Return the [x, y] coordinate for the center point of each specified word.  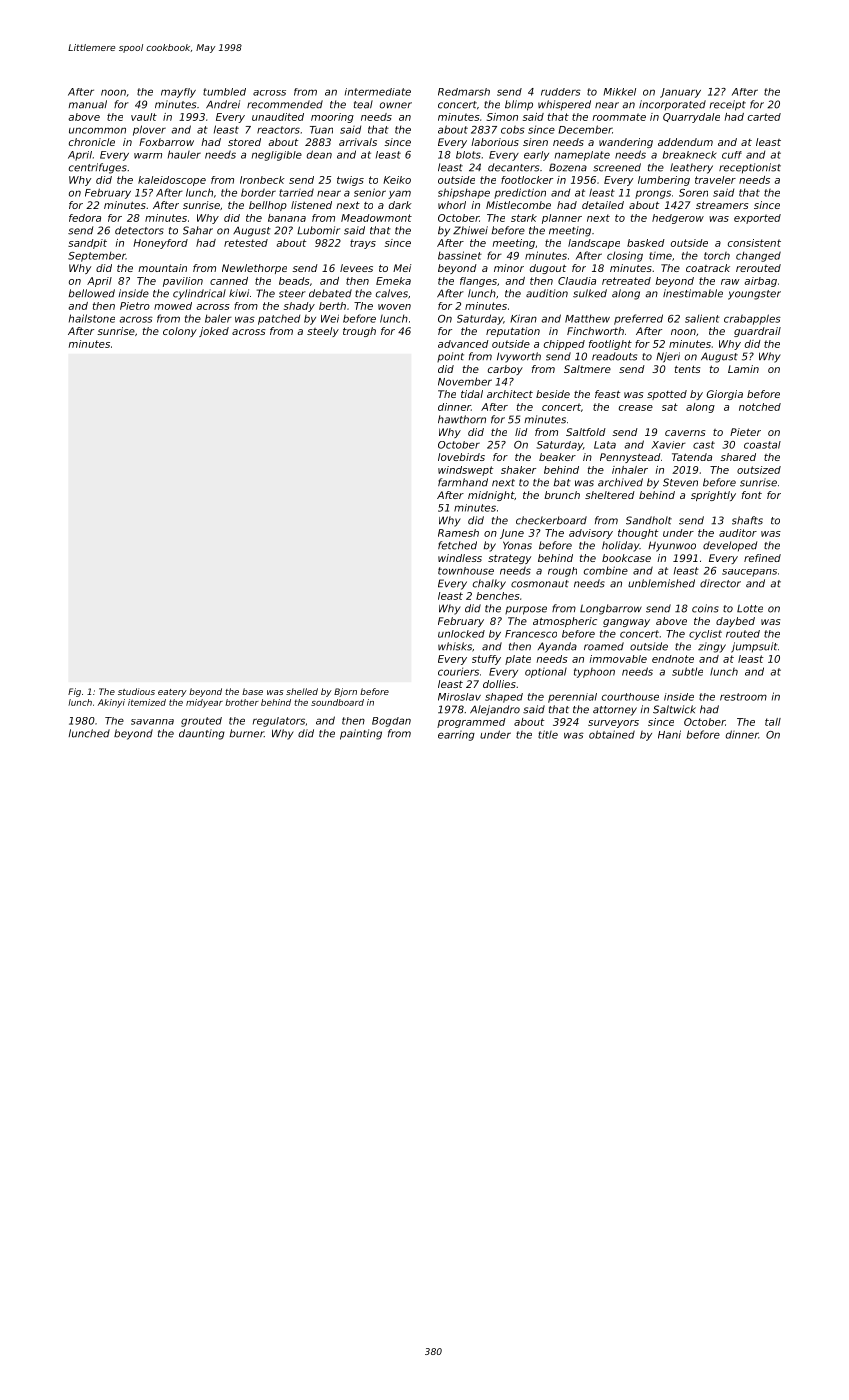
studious [136, 691]
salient [702, 318]
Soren [693, 193]
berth [332, 306]
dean [319, 154]
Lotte [750, 608]
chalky [489, 584]
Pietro [135, 306]
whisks [455, 646]
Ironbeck [262, 180]
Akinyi [111, 703]
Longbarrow [611, 609]
